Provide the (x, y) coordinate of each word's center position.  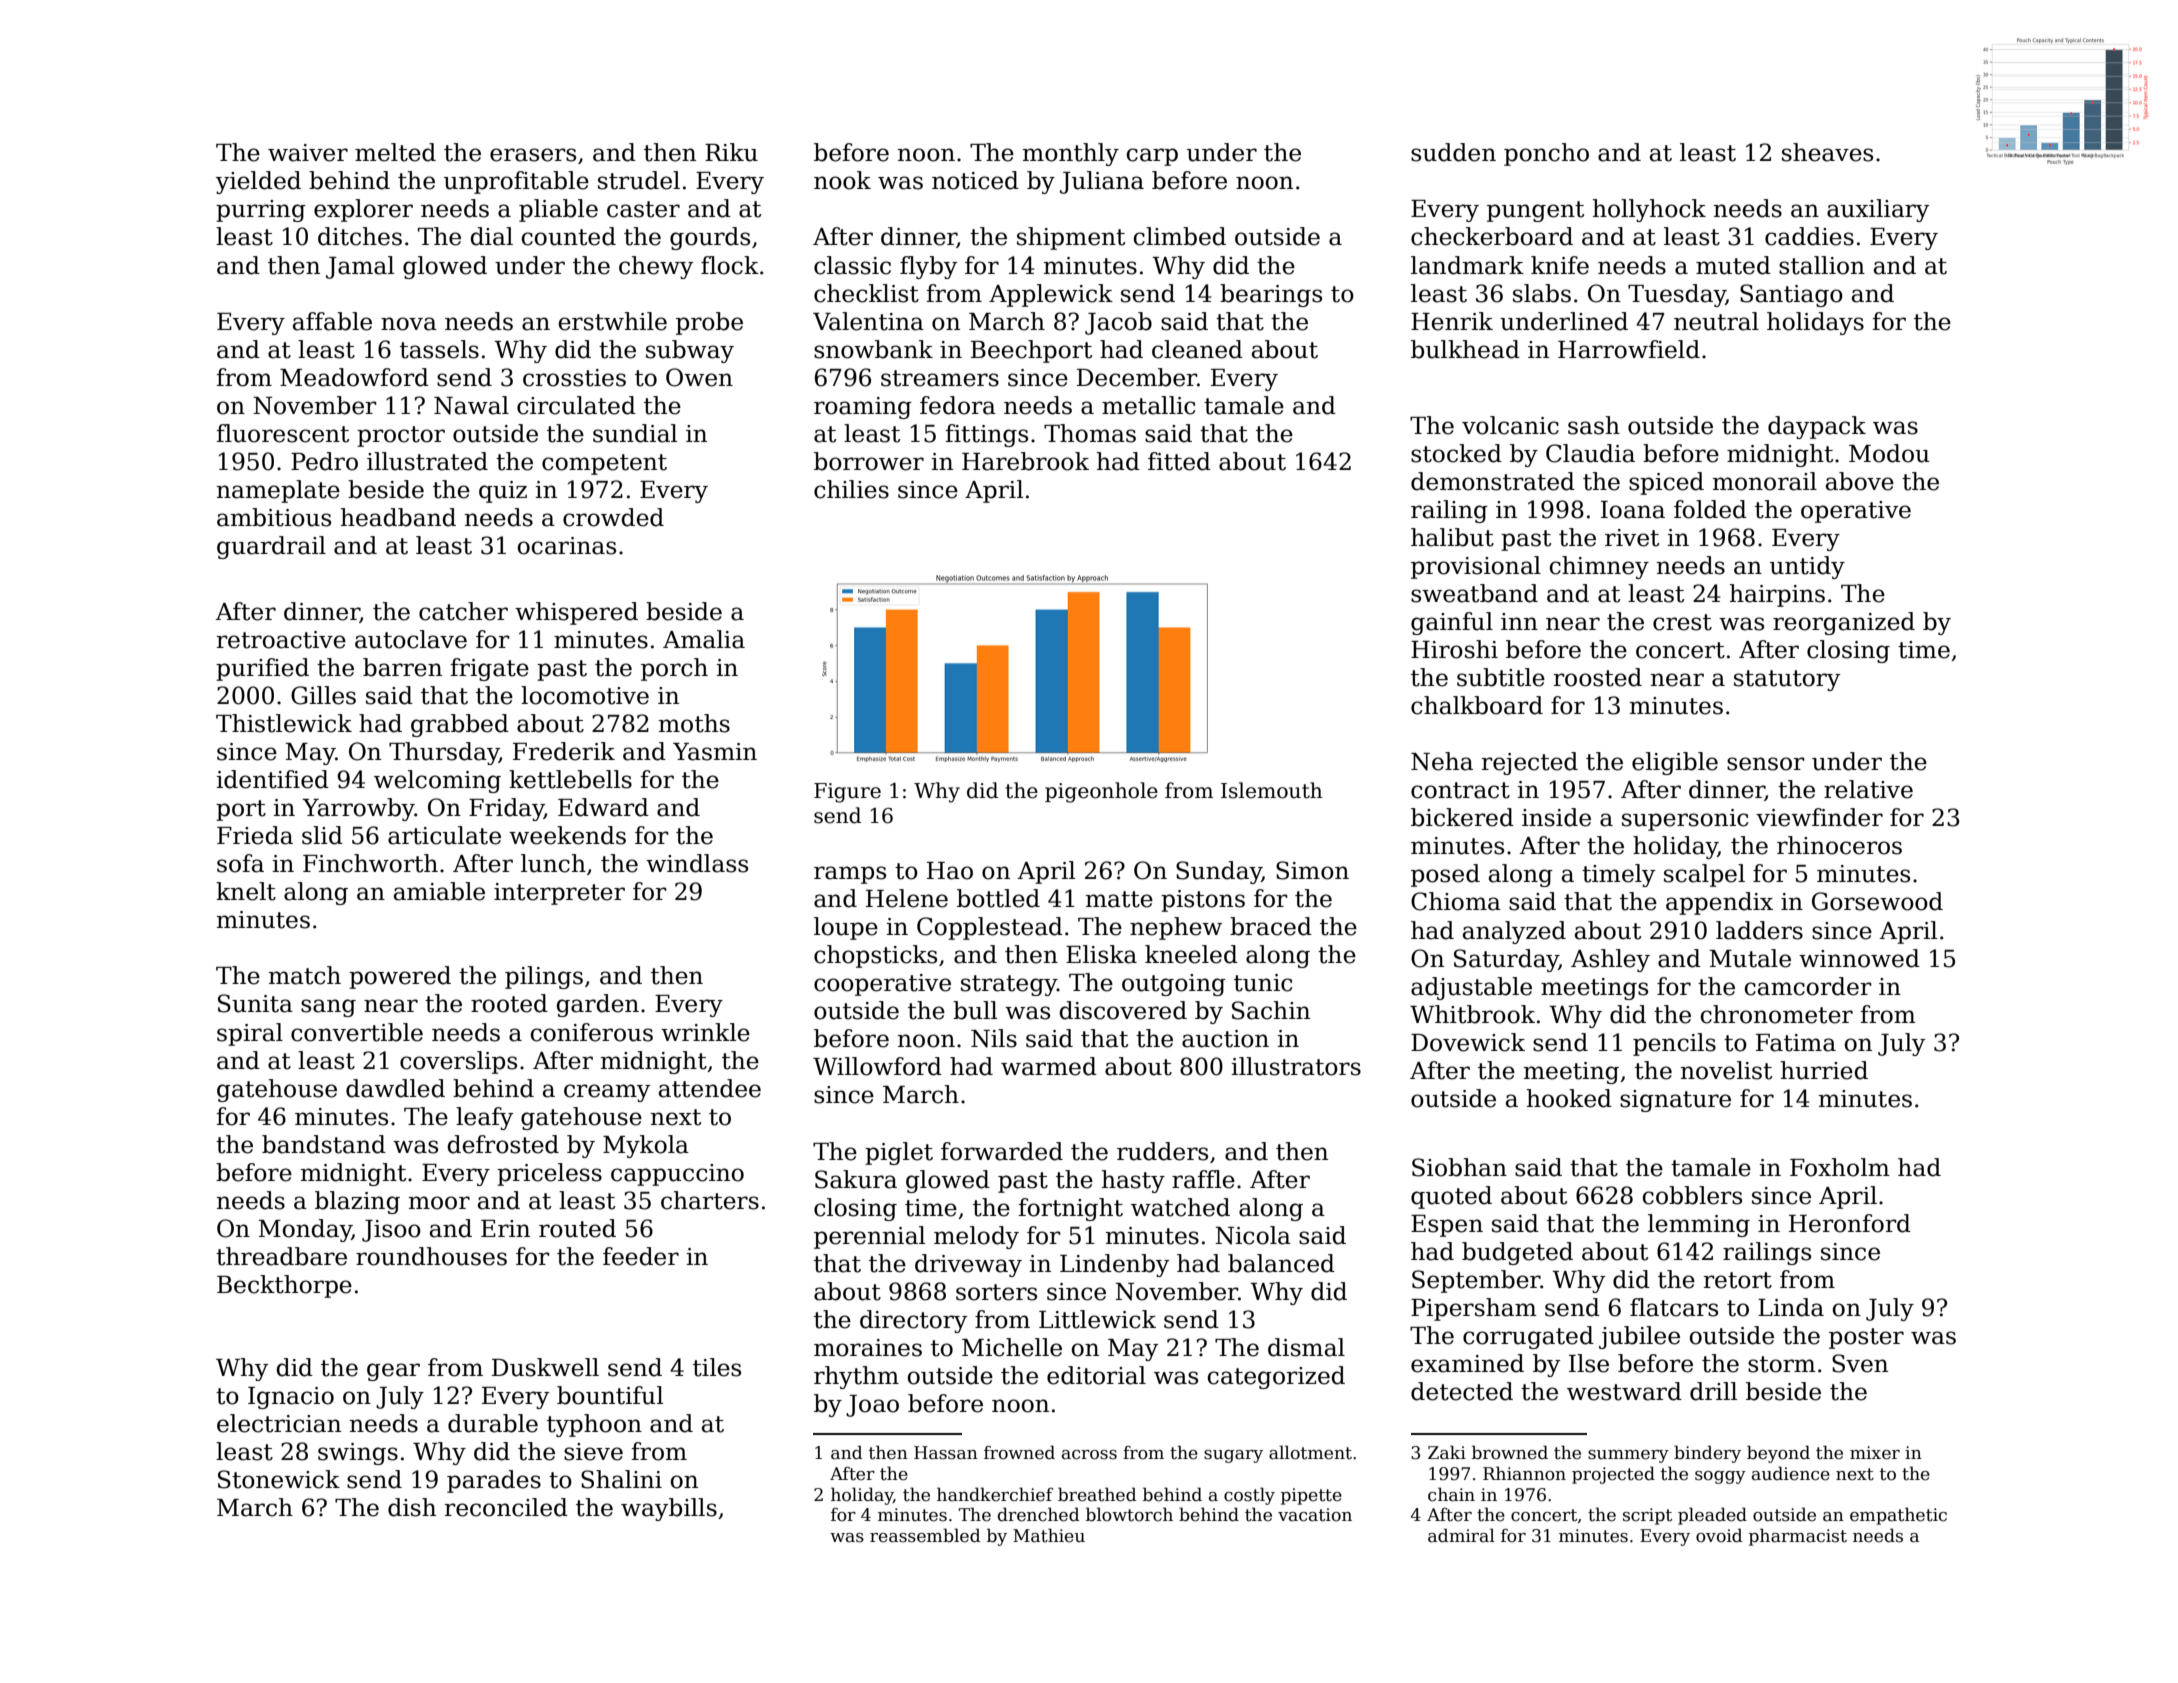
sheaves (1827, 152)
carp (1152, 157)
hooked (1569, 1098)
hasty (1133, 1181)
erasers (533, 155)
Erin (505, 1228)
